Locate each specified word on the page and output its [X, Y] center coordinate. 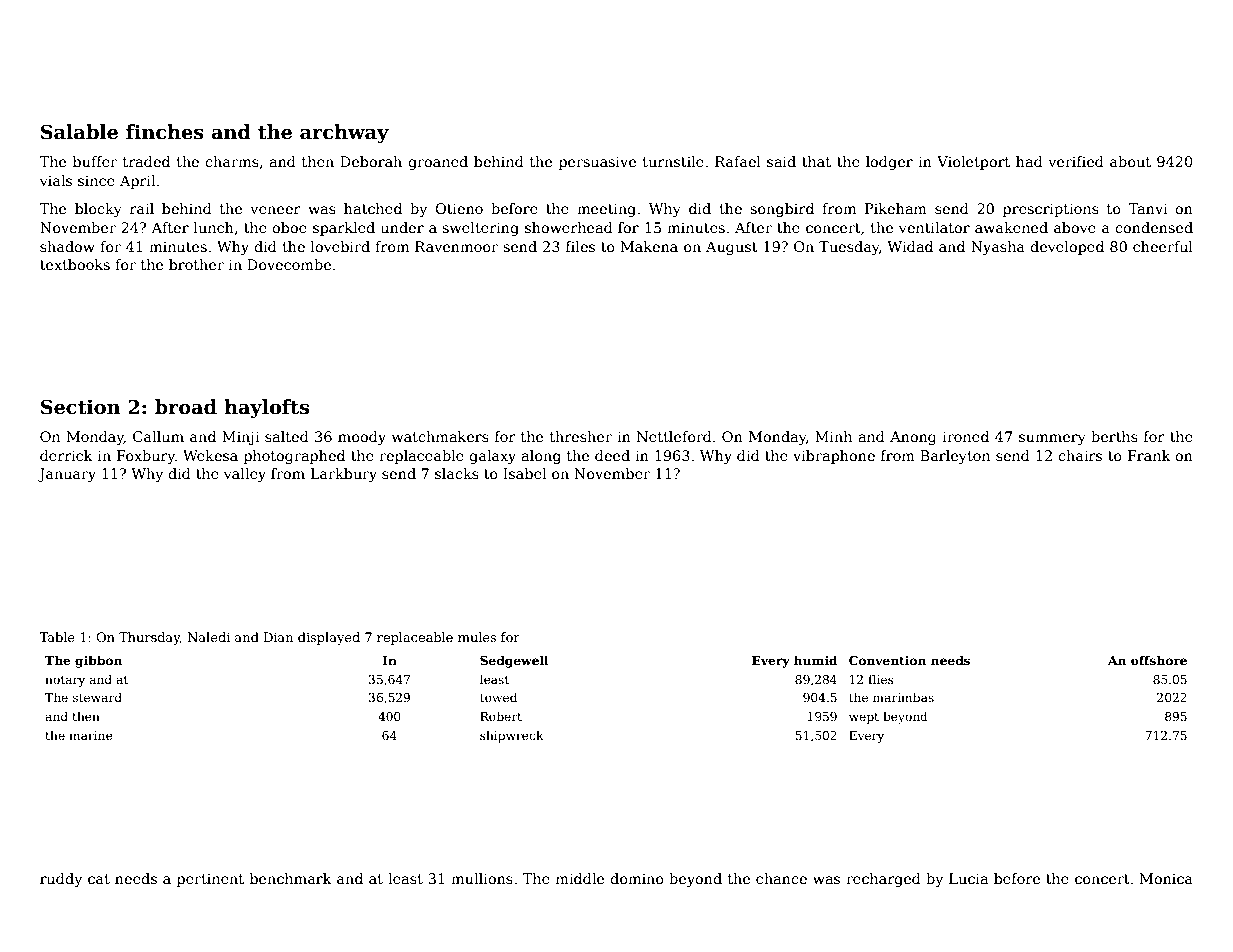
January [67, 475]
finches [165, 132]
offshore [1159, 660]
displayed [329, 638]
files [580, 246]
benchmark [291, 878]
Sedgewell [514, 661]
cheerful [1163, 246]
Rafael [738, 161]
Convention [888, 660]
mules [477, 637]
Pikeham [896, 208]
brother [196, 264]
